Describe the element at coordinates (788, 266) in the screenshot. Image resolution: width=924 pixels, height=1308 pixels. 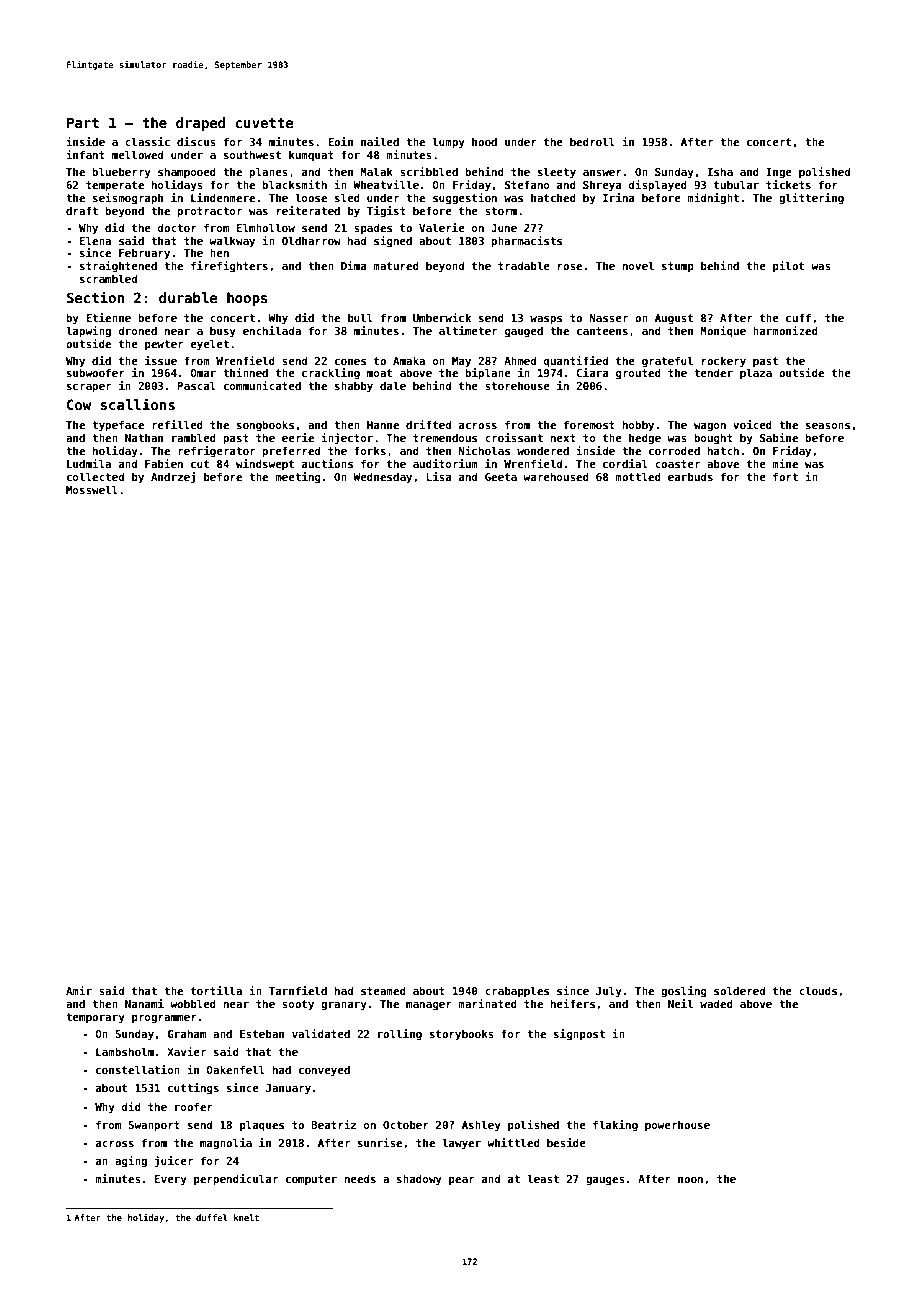
I see `pilot` at that location.
